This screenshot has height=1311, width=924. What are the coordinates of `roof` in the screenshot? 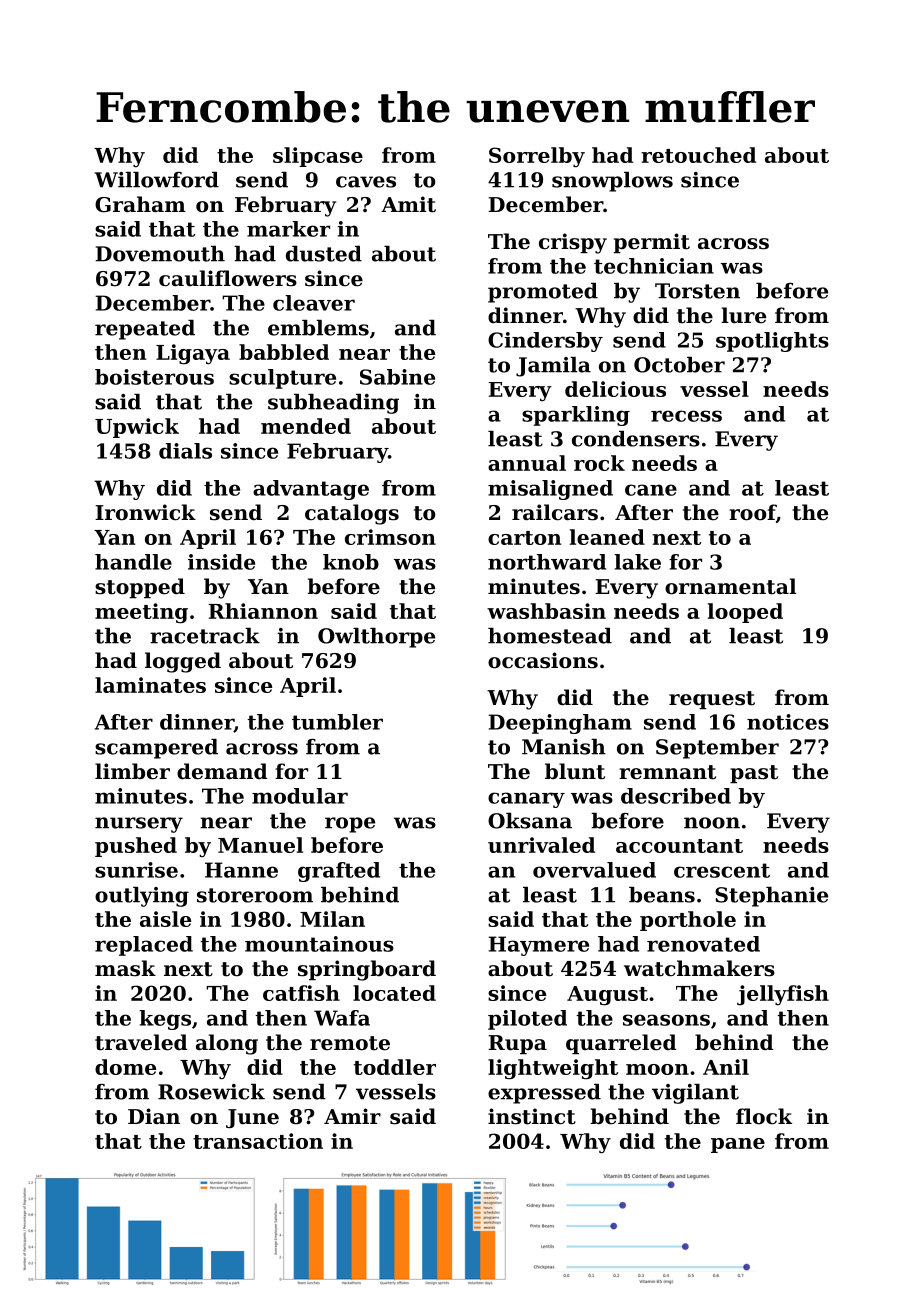 It's located at (752, 512).
